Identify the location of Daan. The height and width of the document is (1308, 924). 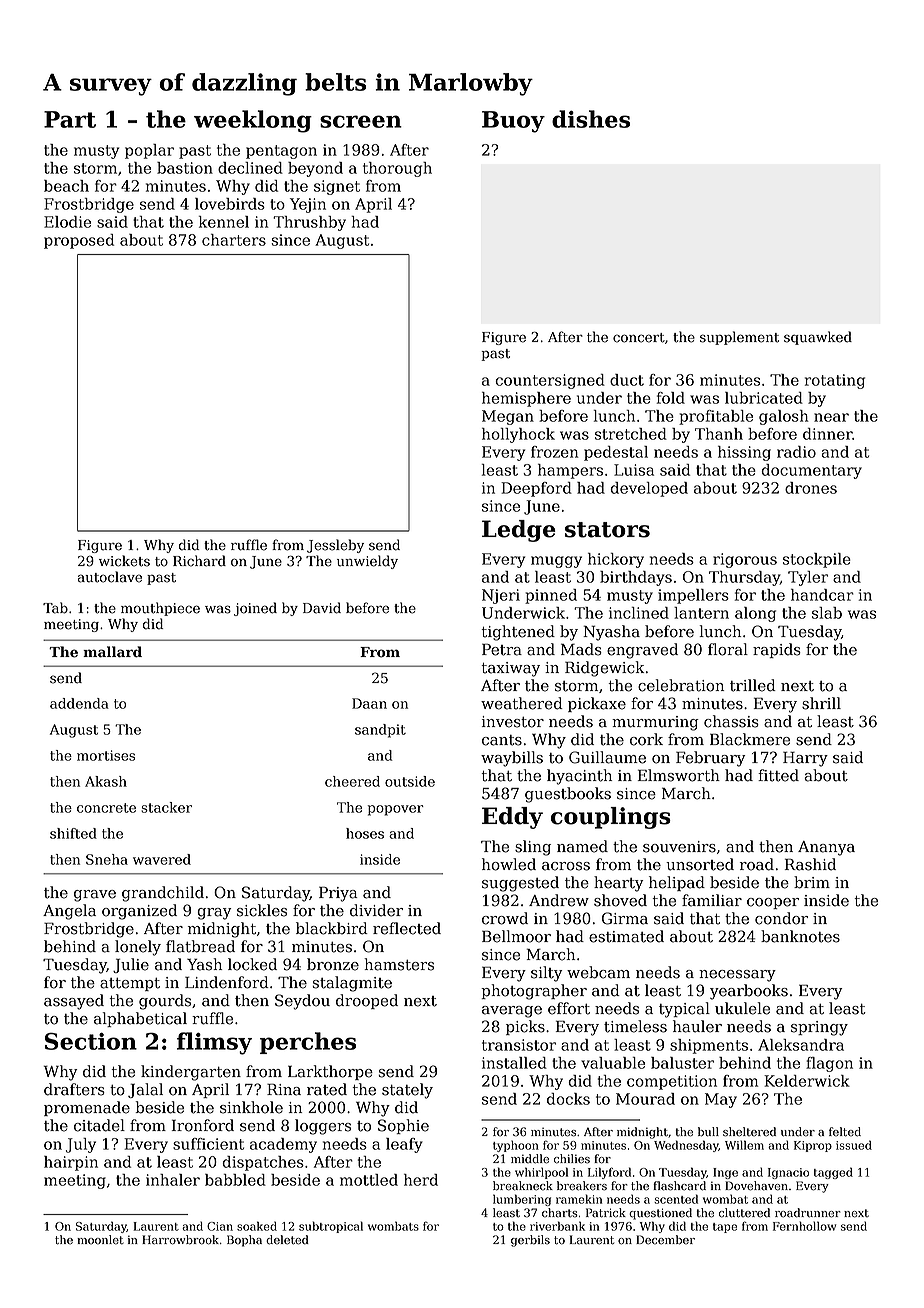
(369, 703).
